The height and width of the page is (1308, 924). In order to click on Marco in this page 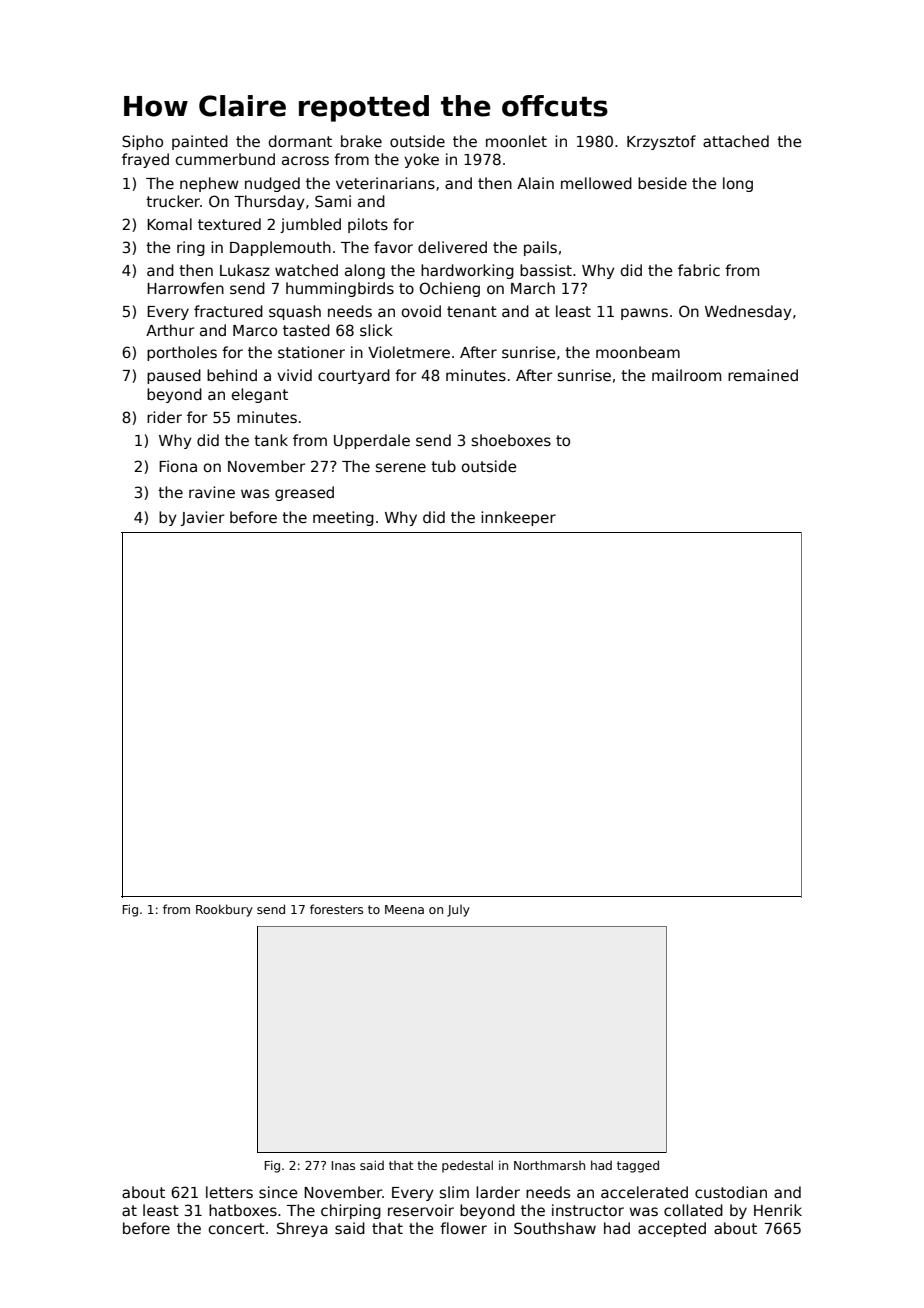, I will do `click(255, 330)`.
